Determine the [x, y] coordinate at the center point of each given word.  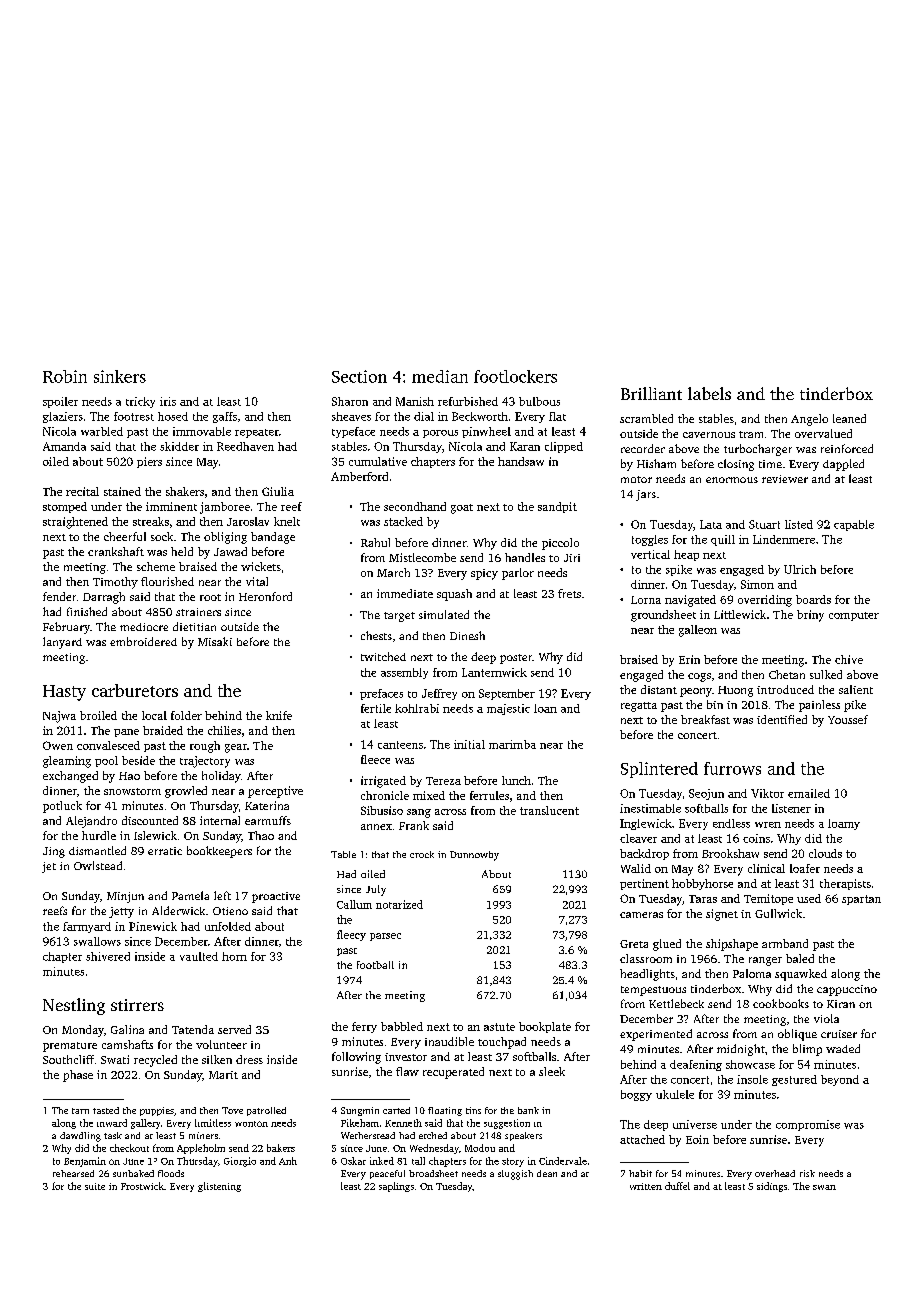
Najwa [59, 717]
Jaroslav [248, 521]
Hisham [656, 463]
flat [557, 416]
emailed [809, 793]
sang [419, 813]
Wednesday [434, 1149]
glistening [219, 1187]
